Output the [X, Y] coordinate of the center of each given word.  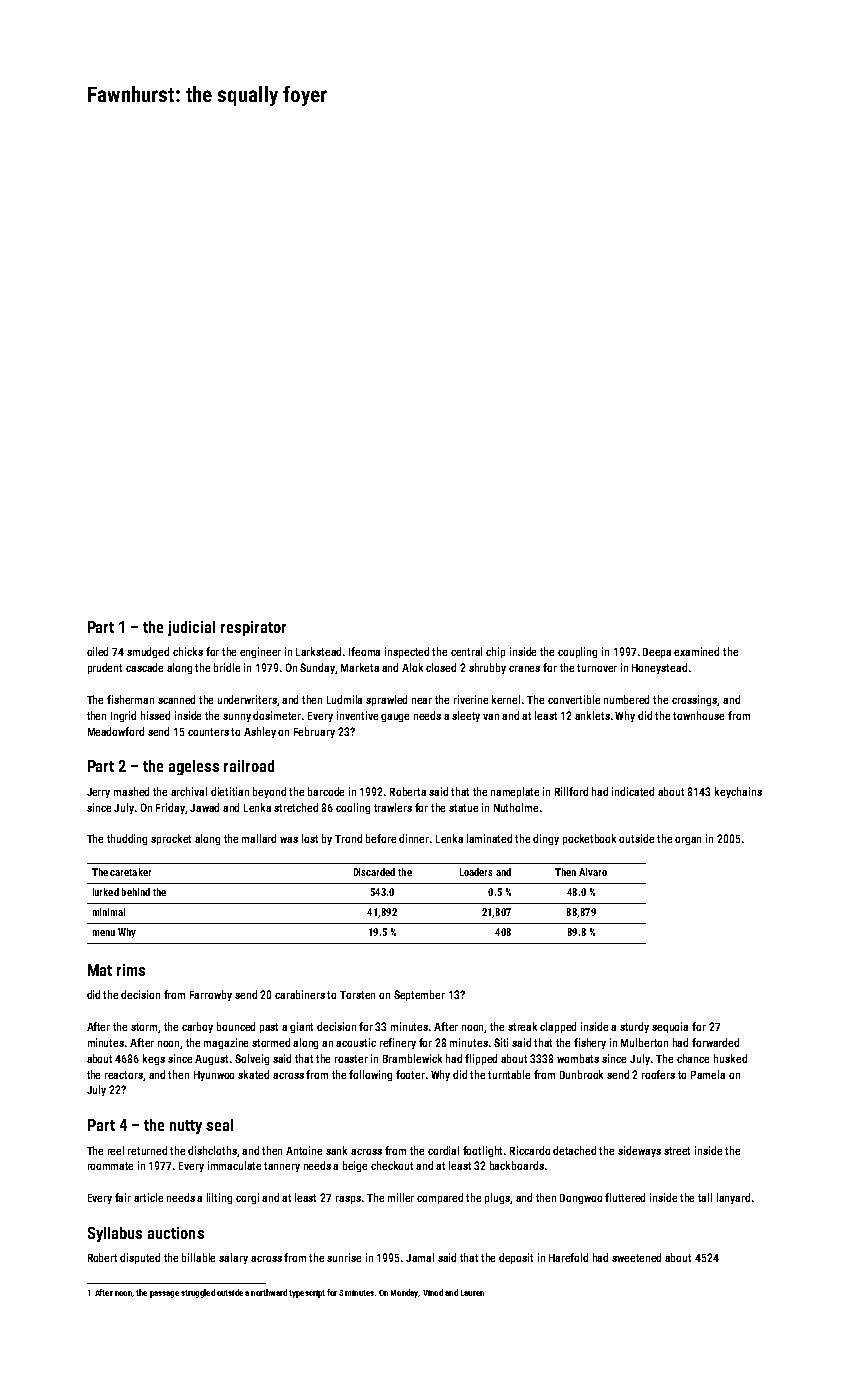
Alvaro [593, 872]
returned [147, 1150]
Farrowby [211, 995]
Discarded [374, 872]
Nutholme [516, 807]
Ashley [260, 732]
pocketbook [589, 839]
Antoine [304, 1150]
